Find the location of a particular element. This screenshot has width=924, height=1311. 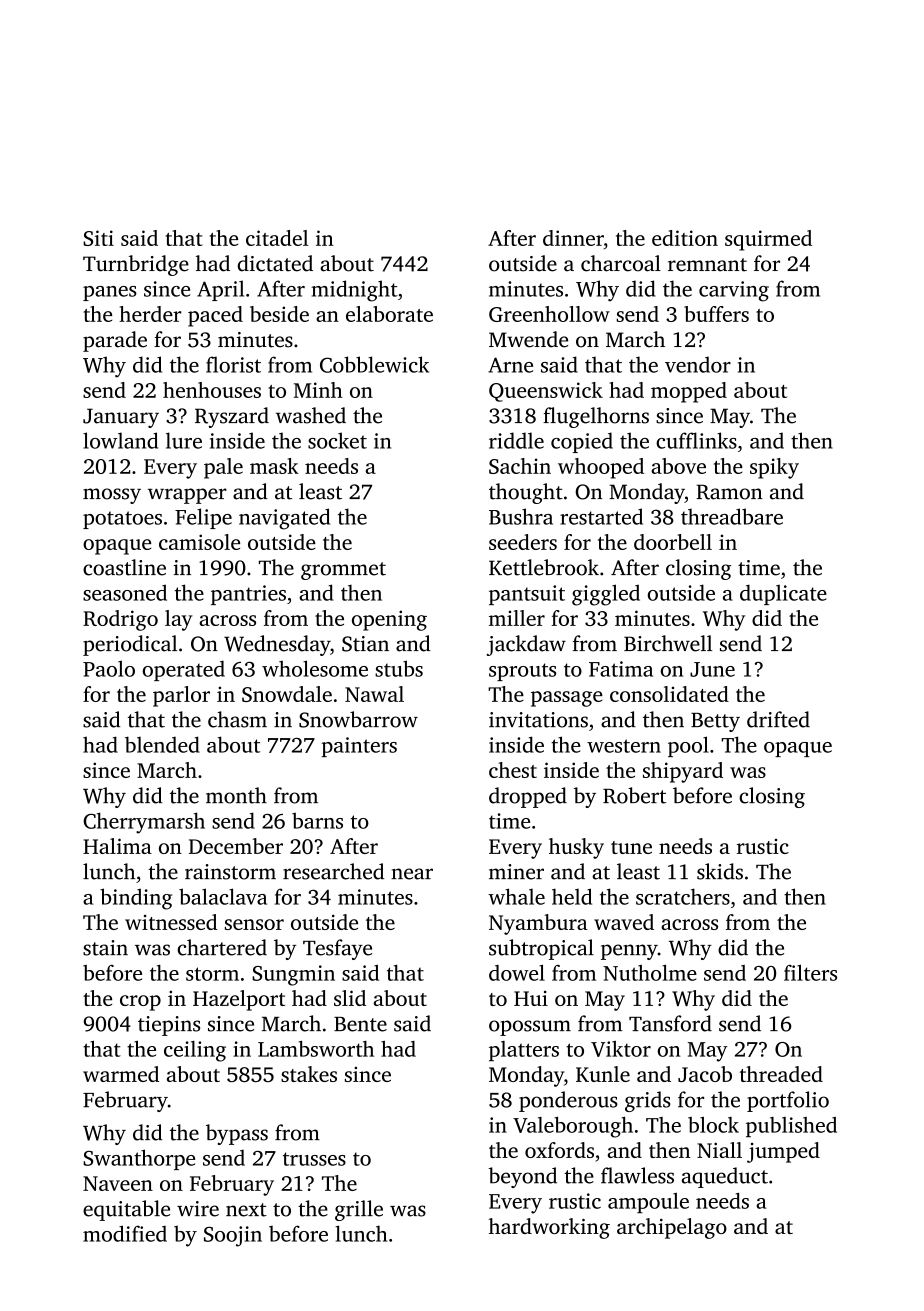

restarted is located at coordinates (601, 516).
